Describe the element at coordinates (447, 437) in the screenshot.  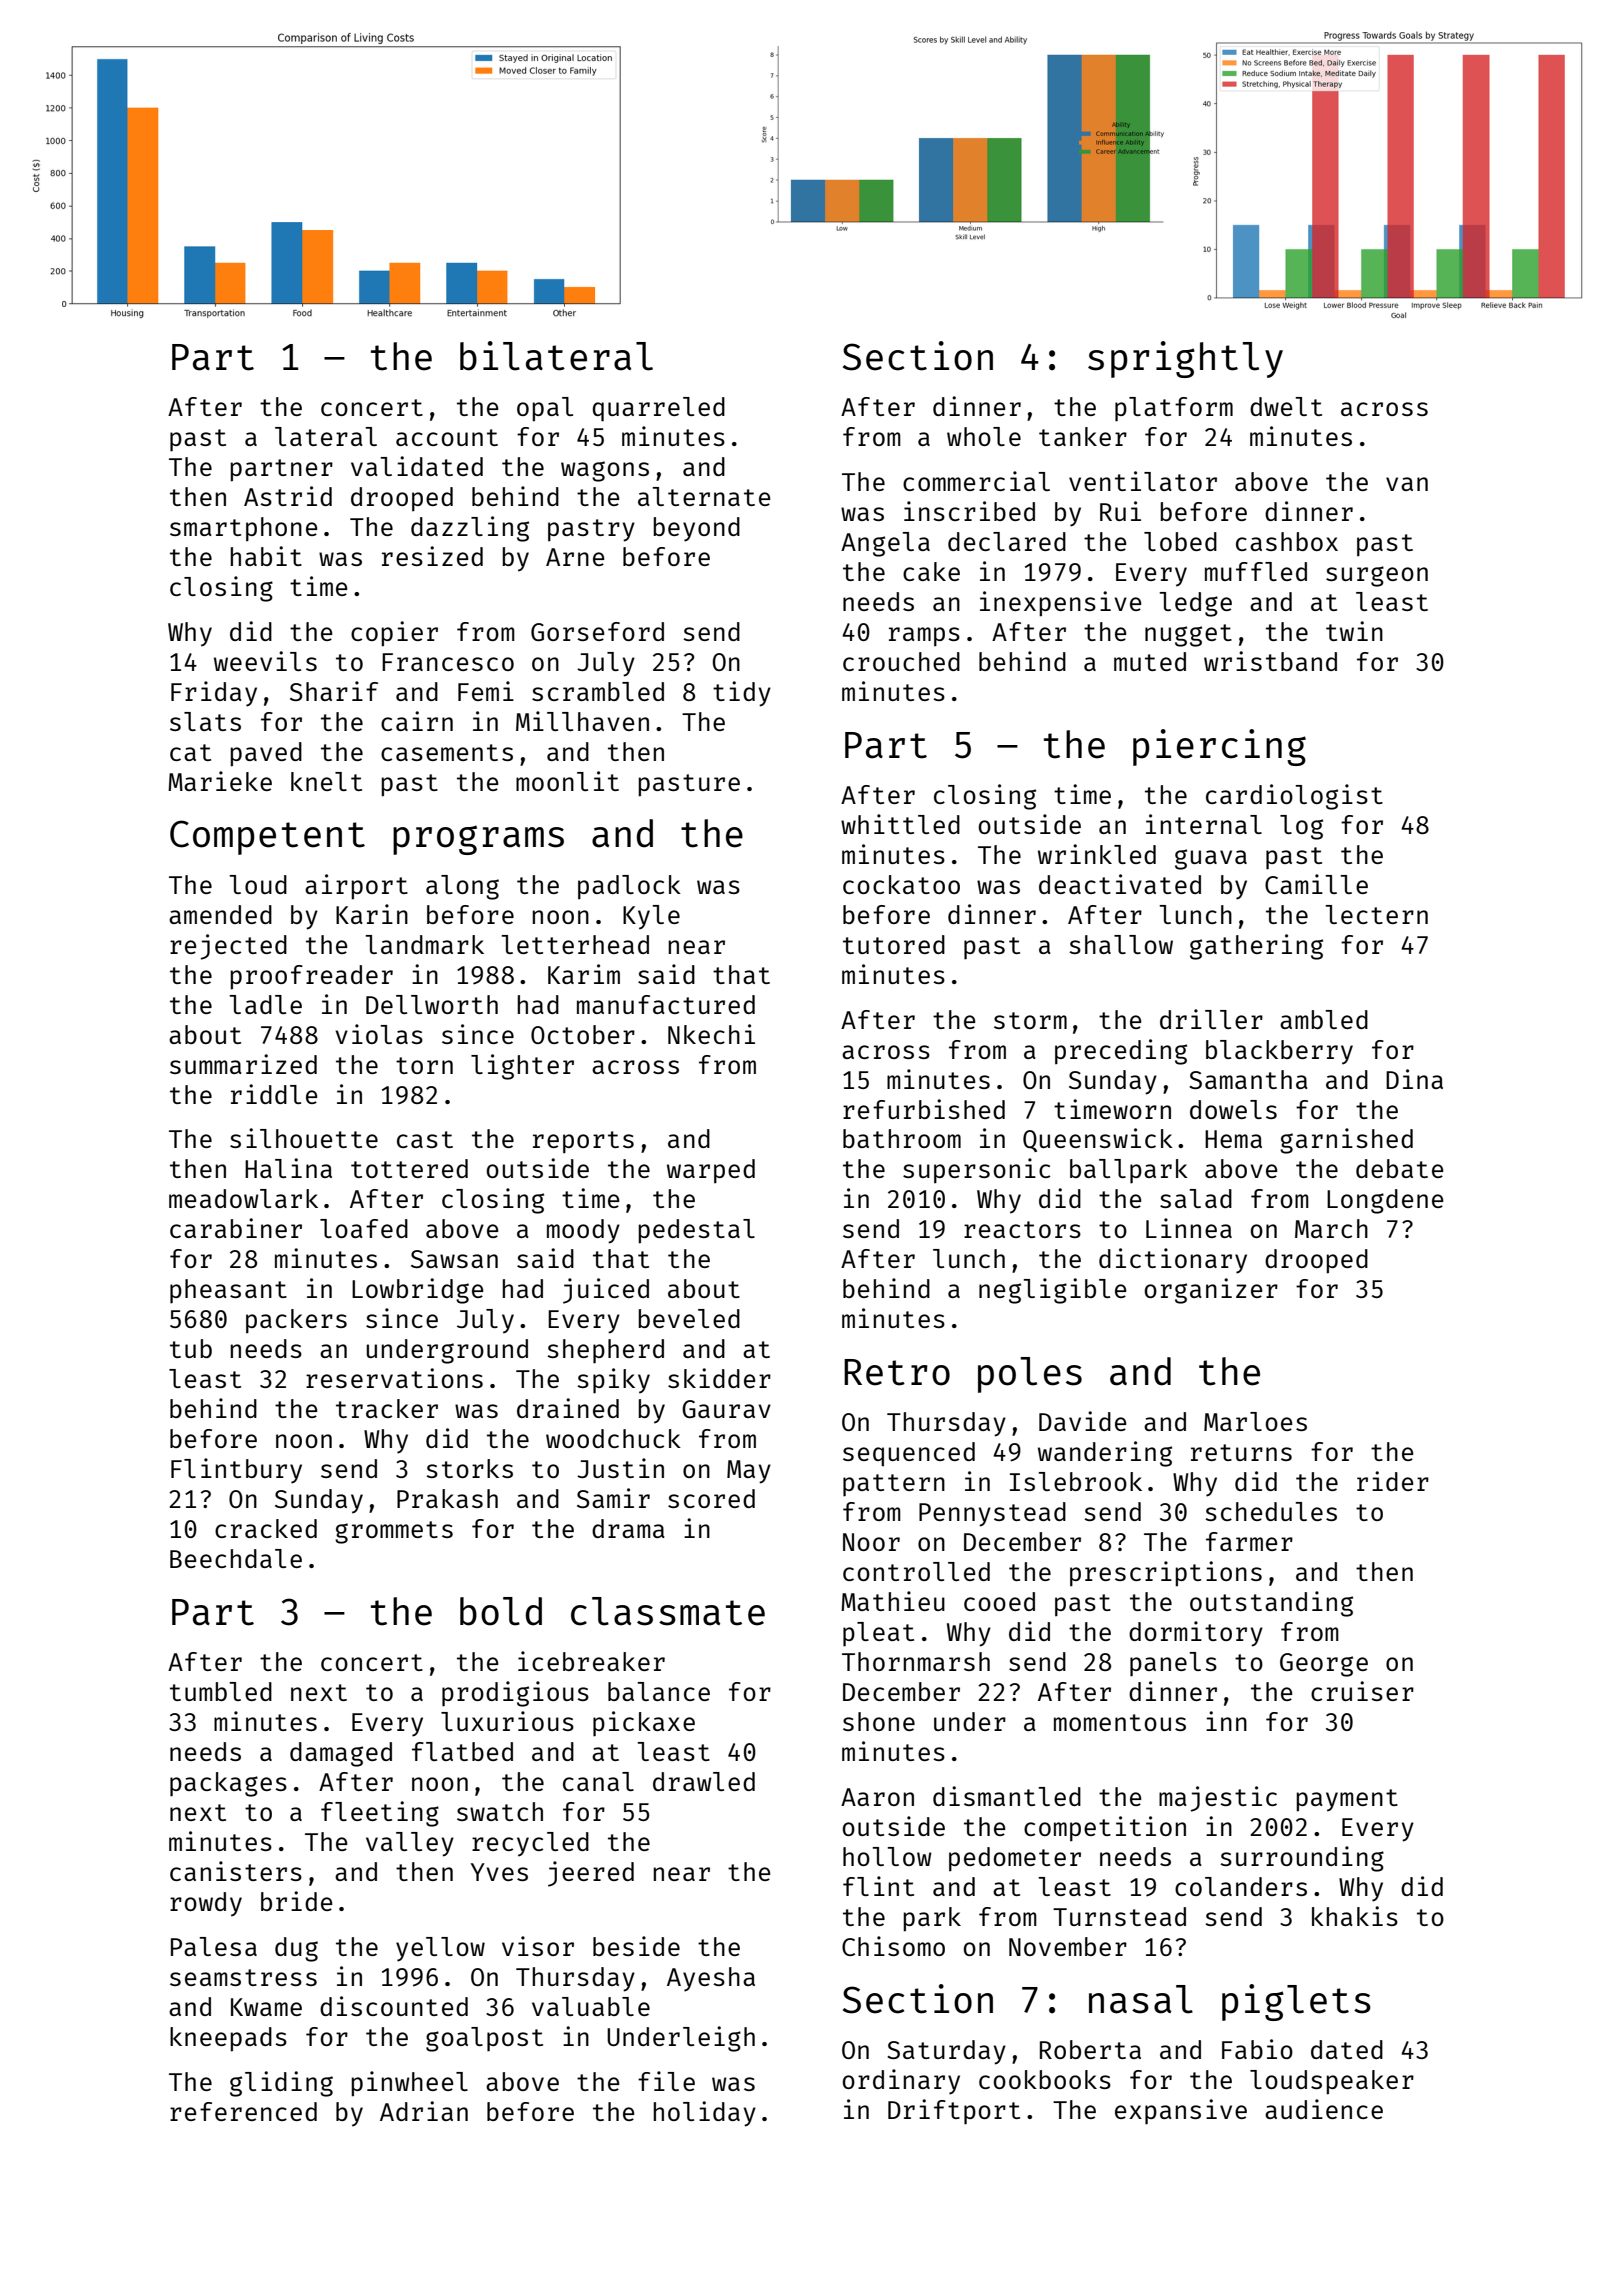
I see `account` at that location.
